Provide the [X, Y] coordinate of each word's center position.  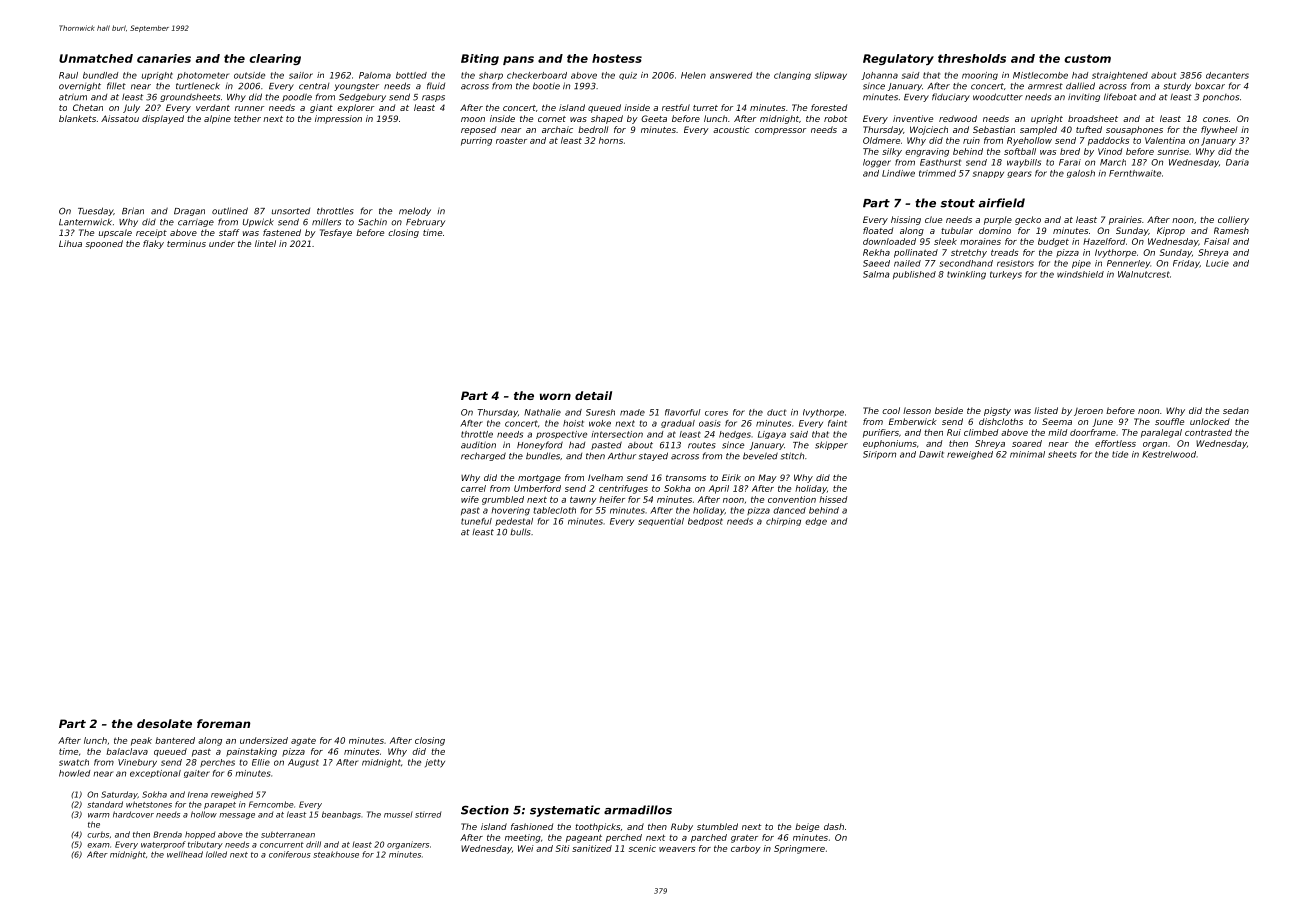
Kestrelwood [1169, 454]
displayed [163, 119]
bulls [520, 532]
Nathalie [542, 412]
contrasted [1208, 432]
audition [478, 445]
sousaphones [1134, 130]
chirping [783, 522]
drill [313, 844]
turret [705, 108]
